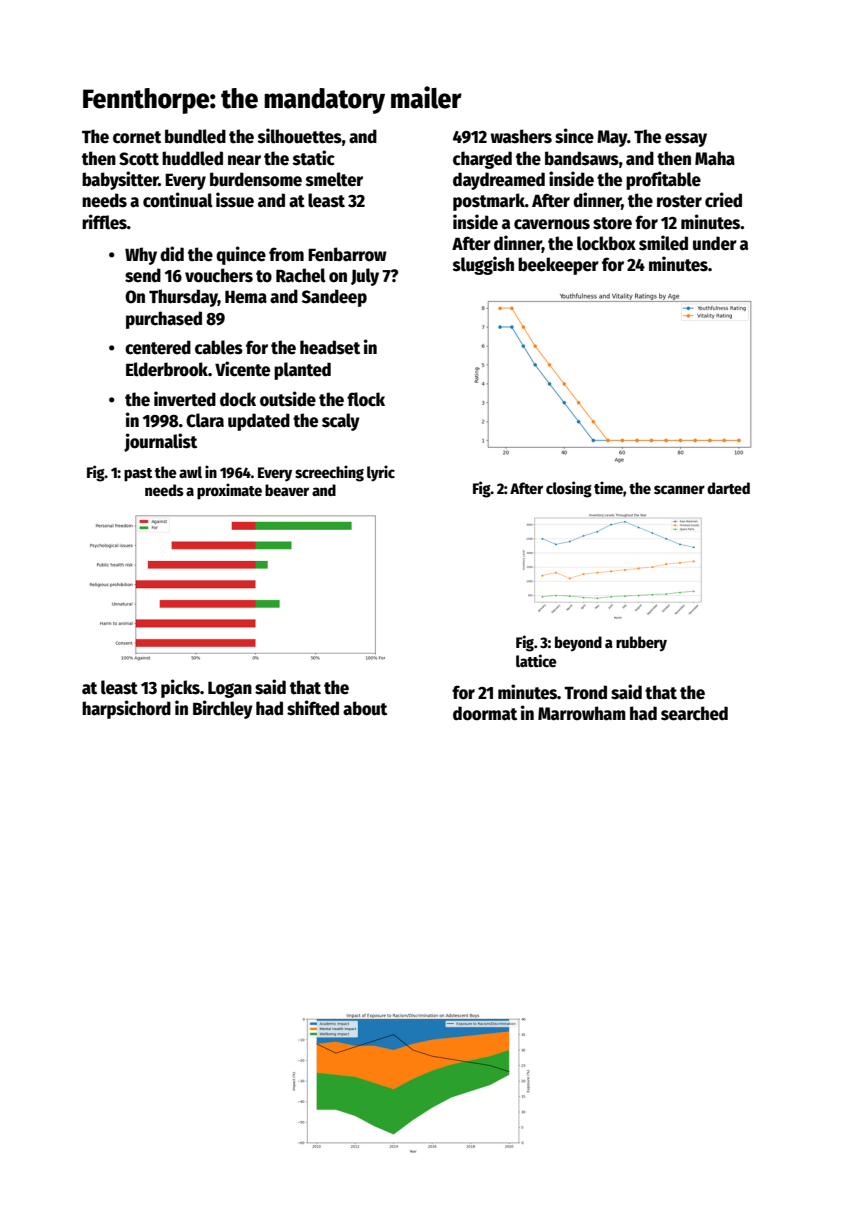 This screenshot has width=852, height=1209. Describe the element at coordinates (230, 689) in the screenshot. I see `Logan` at that location.
